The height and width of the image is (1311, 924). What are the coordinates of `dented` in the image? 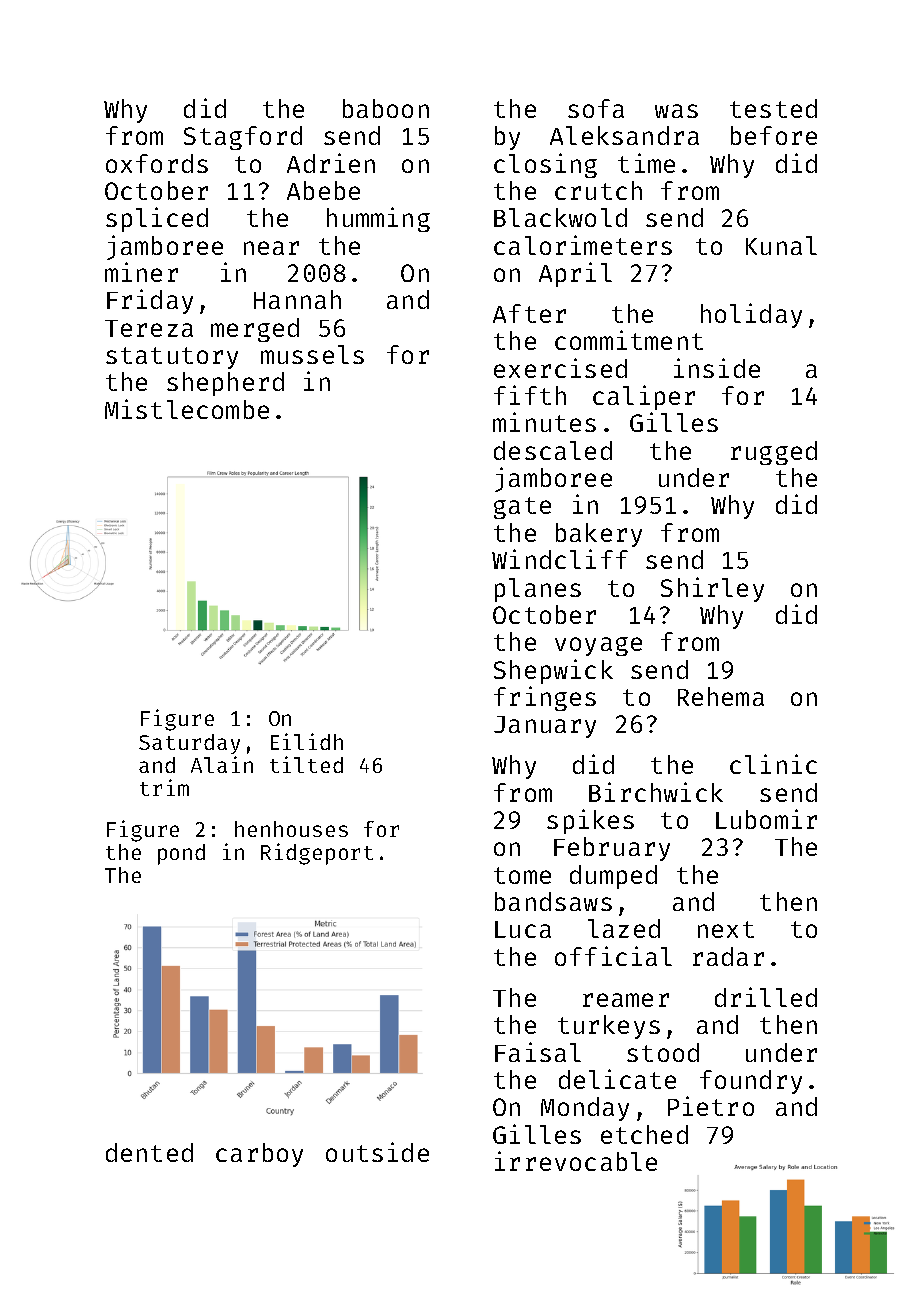 It's located at (149, 1152).
